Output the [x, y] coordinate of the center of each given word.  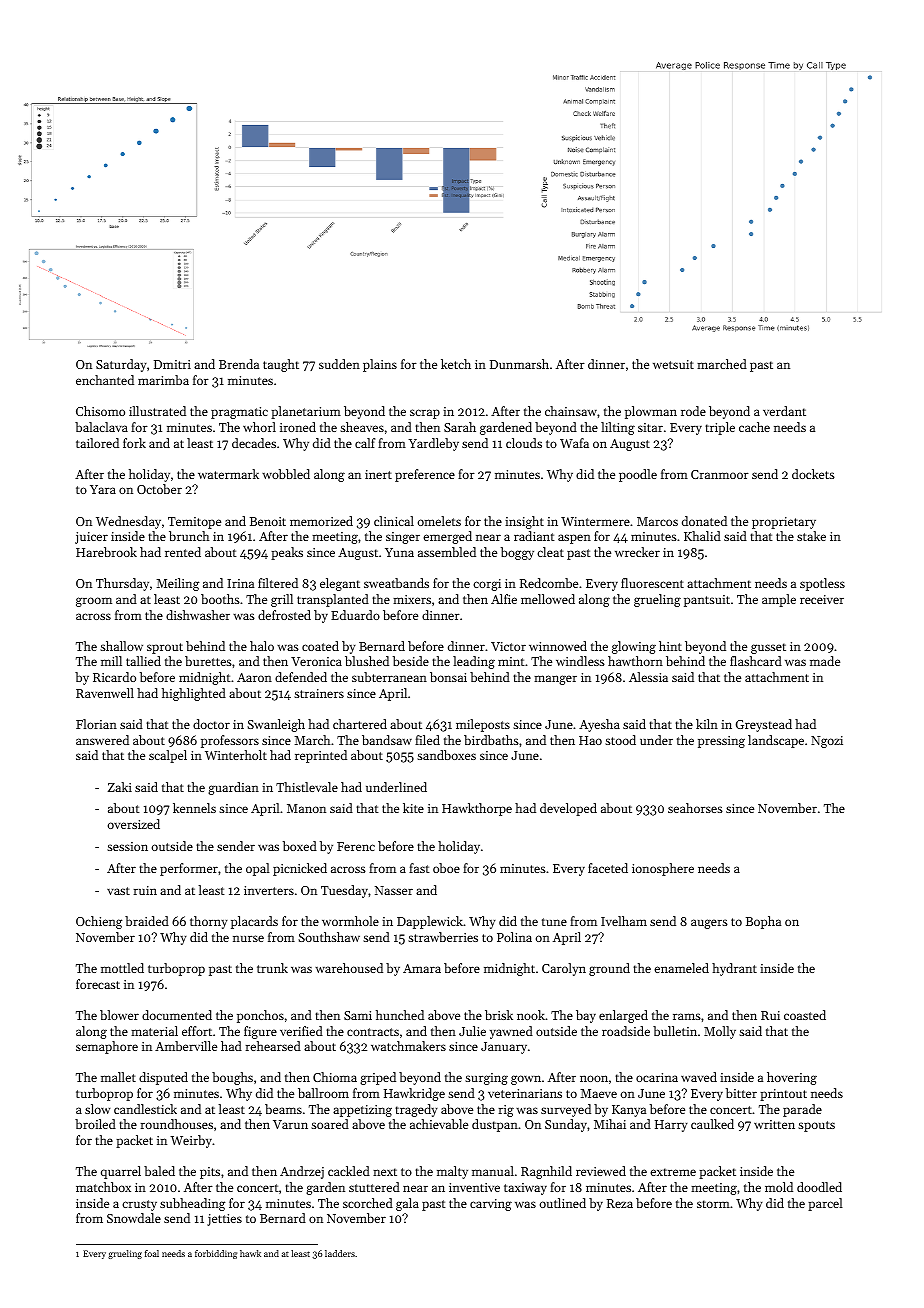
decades [254, 443]
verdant [784, 411]
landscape [776, 741]
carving [491, 1205]
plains [380, 365]
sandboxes [446, 755]
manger [555, 680]
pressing [721, 742]
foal [152, 1253]
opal [258, 869]
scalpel [168, 756]
